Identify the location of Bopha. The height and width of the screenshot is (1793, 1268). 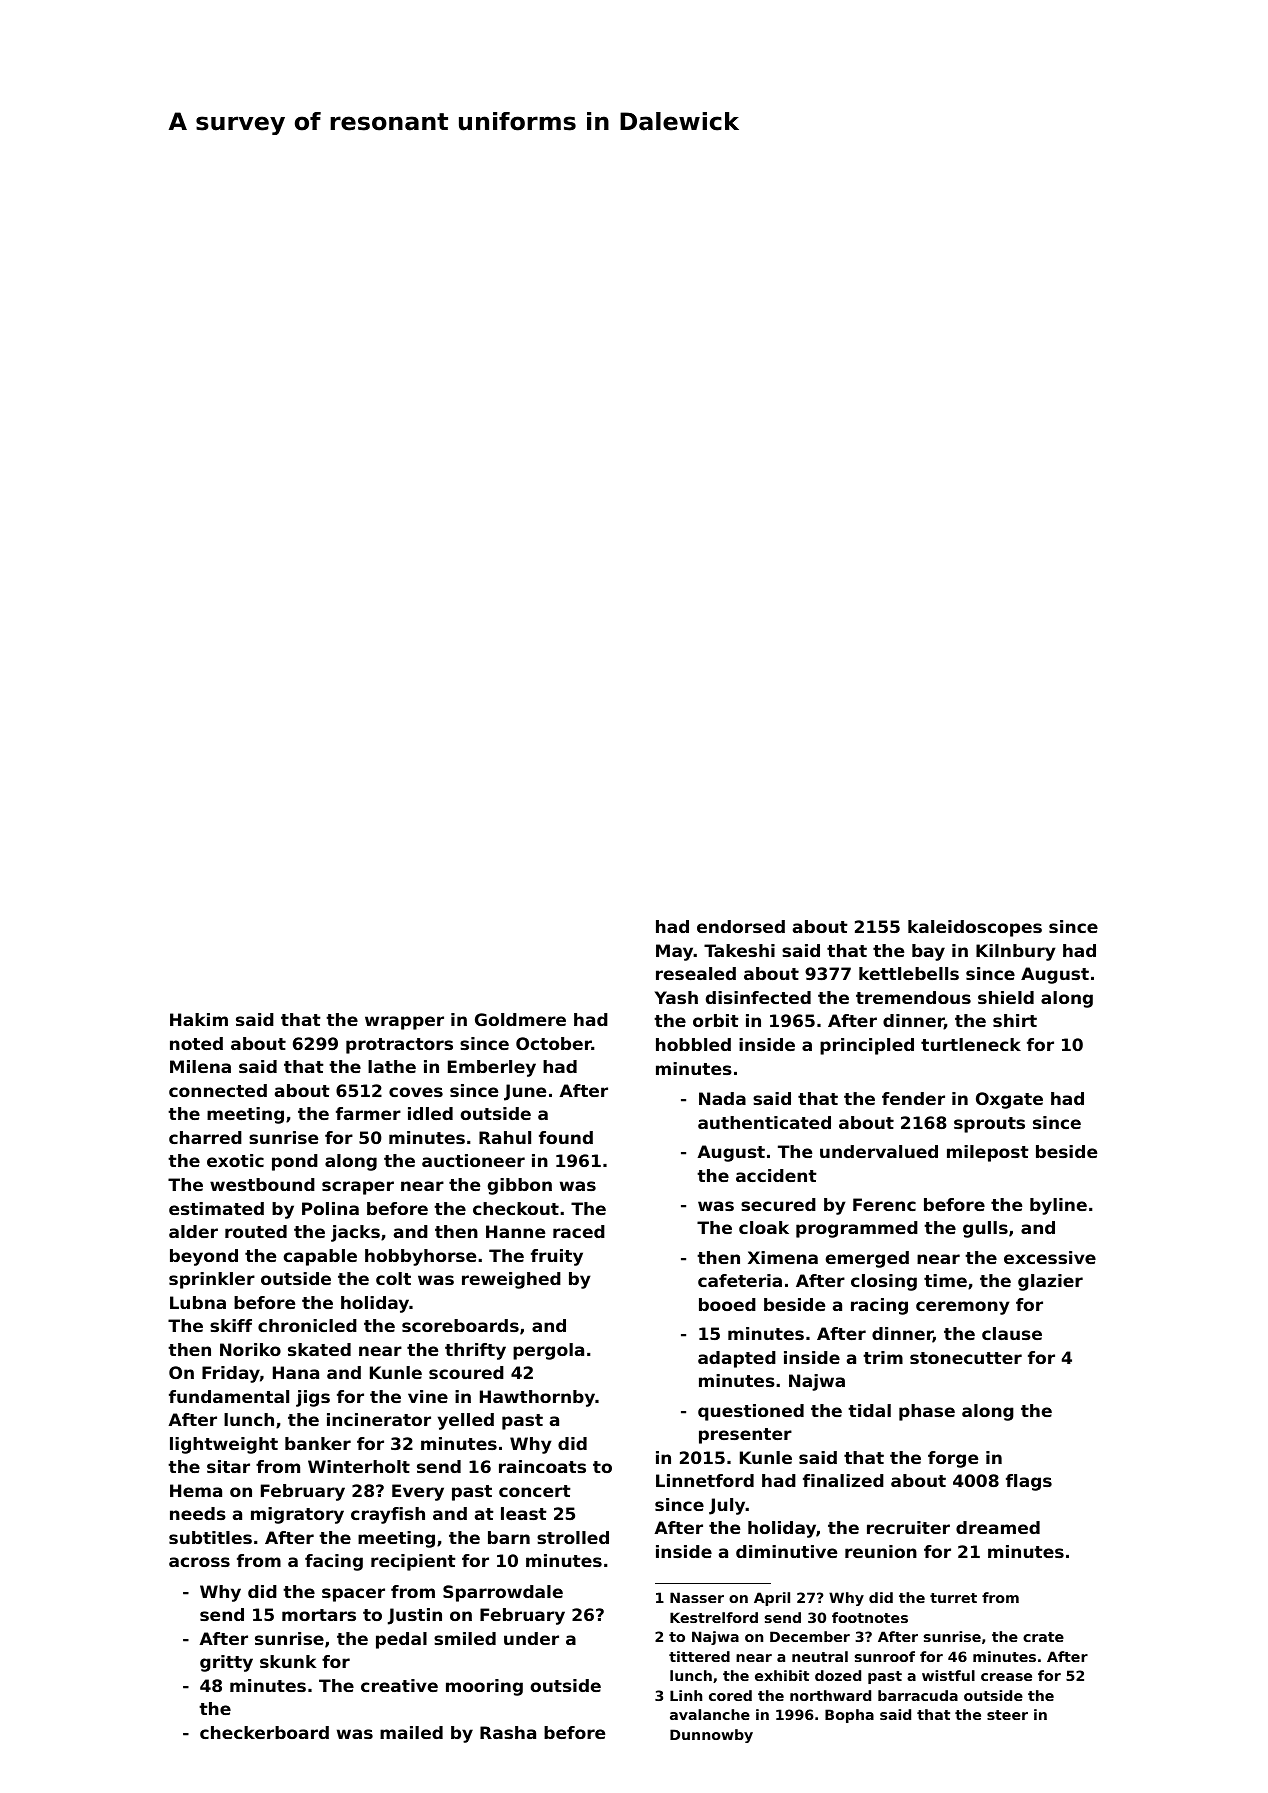
(849, 1716).
